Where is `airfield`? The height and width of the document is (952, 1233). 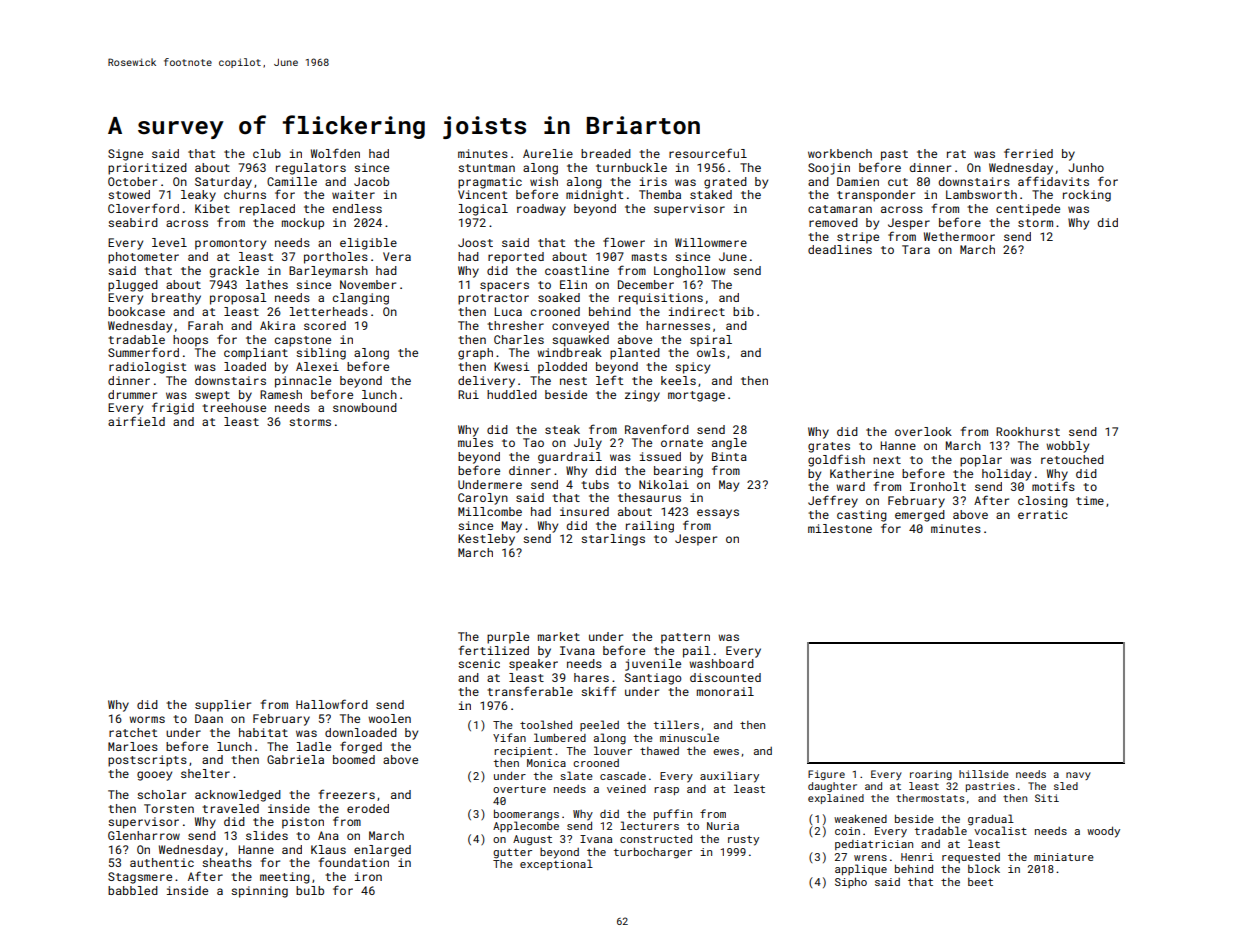 airfield is located at coordinates (136, 421).
